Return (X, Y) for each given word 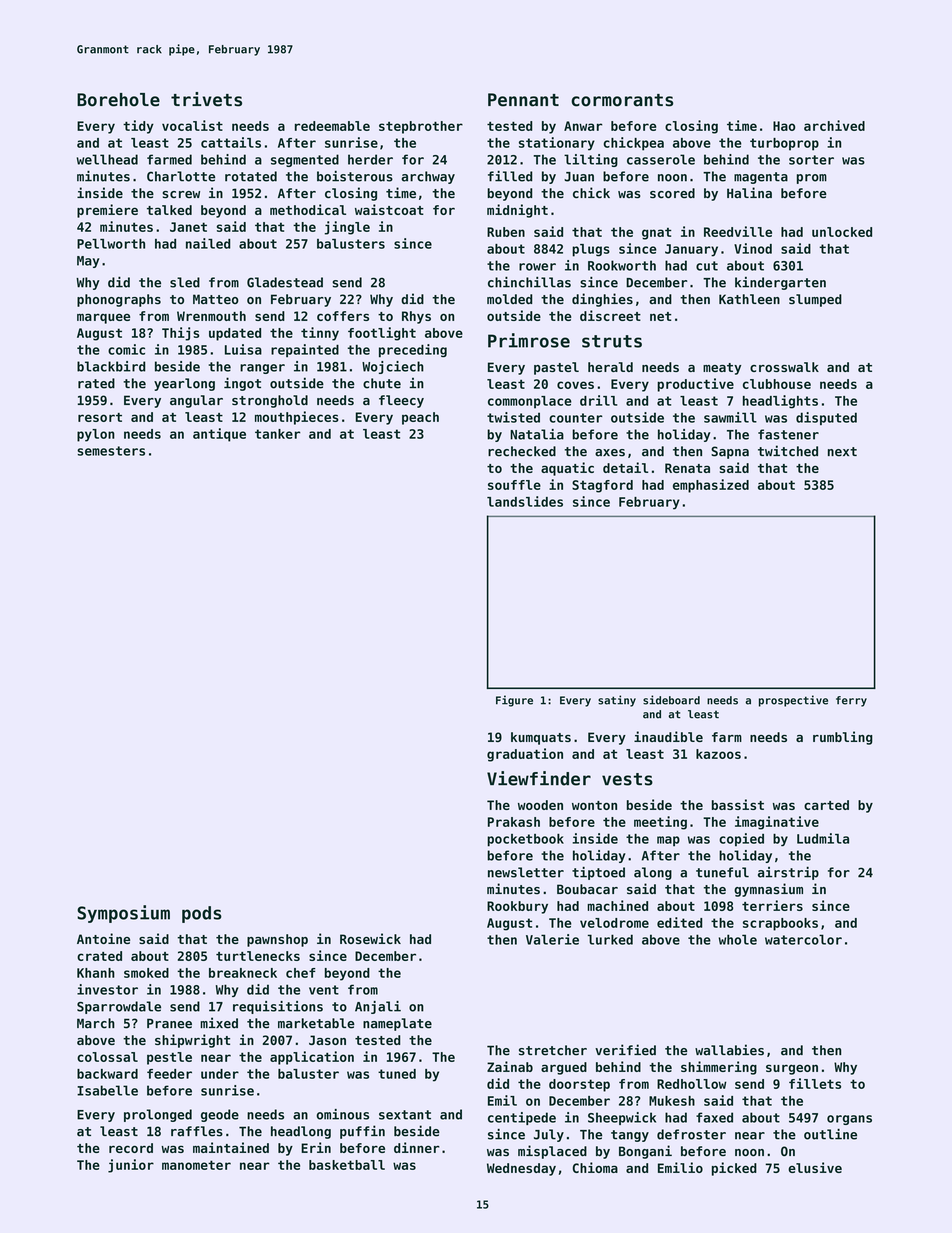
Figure (514, 701)
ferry (851, 701)
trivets (206, 99)
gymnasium (768, 890)
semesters (111, 451)
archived (834, 125)
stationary (557, 144)
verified (625, 1050)
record (131, 1148)
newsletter (526, 872)
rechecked (522, 451)
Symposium (123, 914)
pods (202, 914)
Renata (687, 468)
